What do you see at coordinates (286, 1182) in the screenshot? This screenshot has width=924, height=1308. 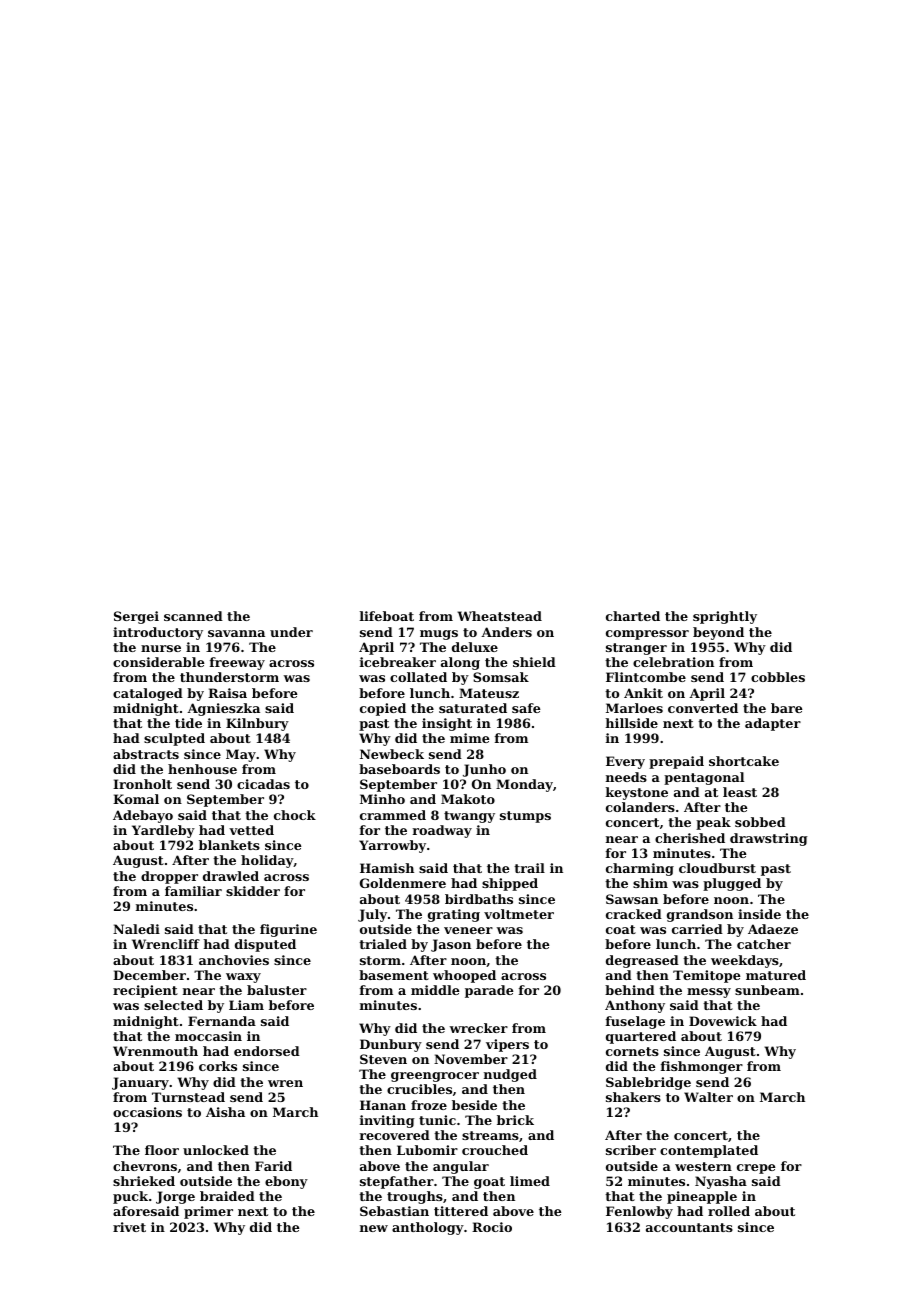 I see `ebony` at bounding box center [286, 1182].
